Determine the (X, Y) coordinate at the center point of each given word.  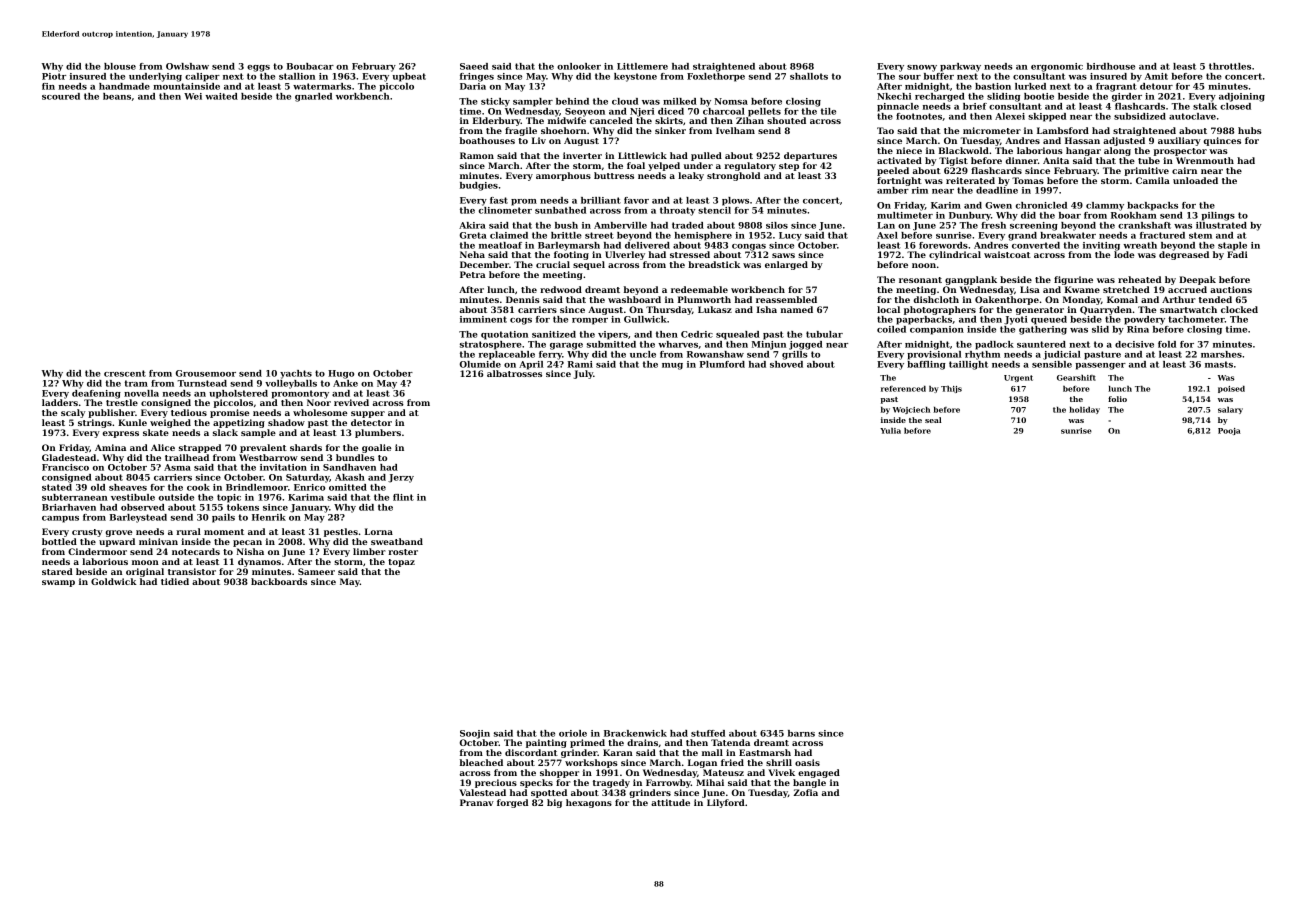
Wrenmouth (1205, 160)
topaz (401, 563)
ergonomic (1057, 67)
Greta (473, 235)
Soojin (475, 734)
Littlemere (642, 66)
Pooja (1229, 431)
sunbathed (560, 210)
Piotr (54, 76)
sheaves (128, 487)
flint (403, 497)
